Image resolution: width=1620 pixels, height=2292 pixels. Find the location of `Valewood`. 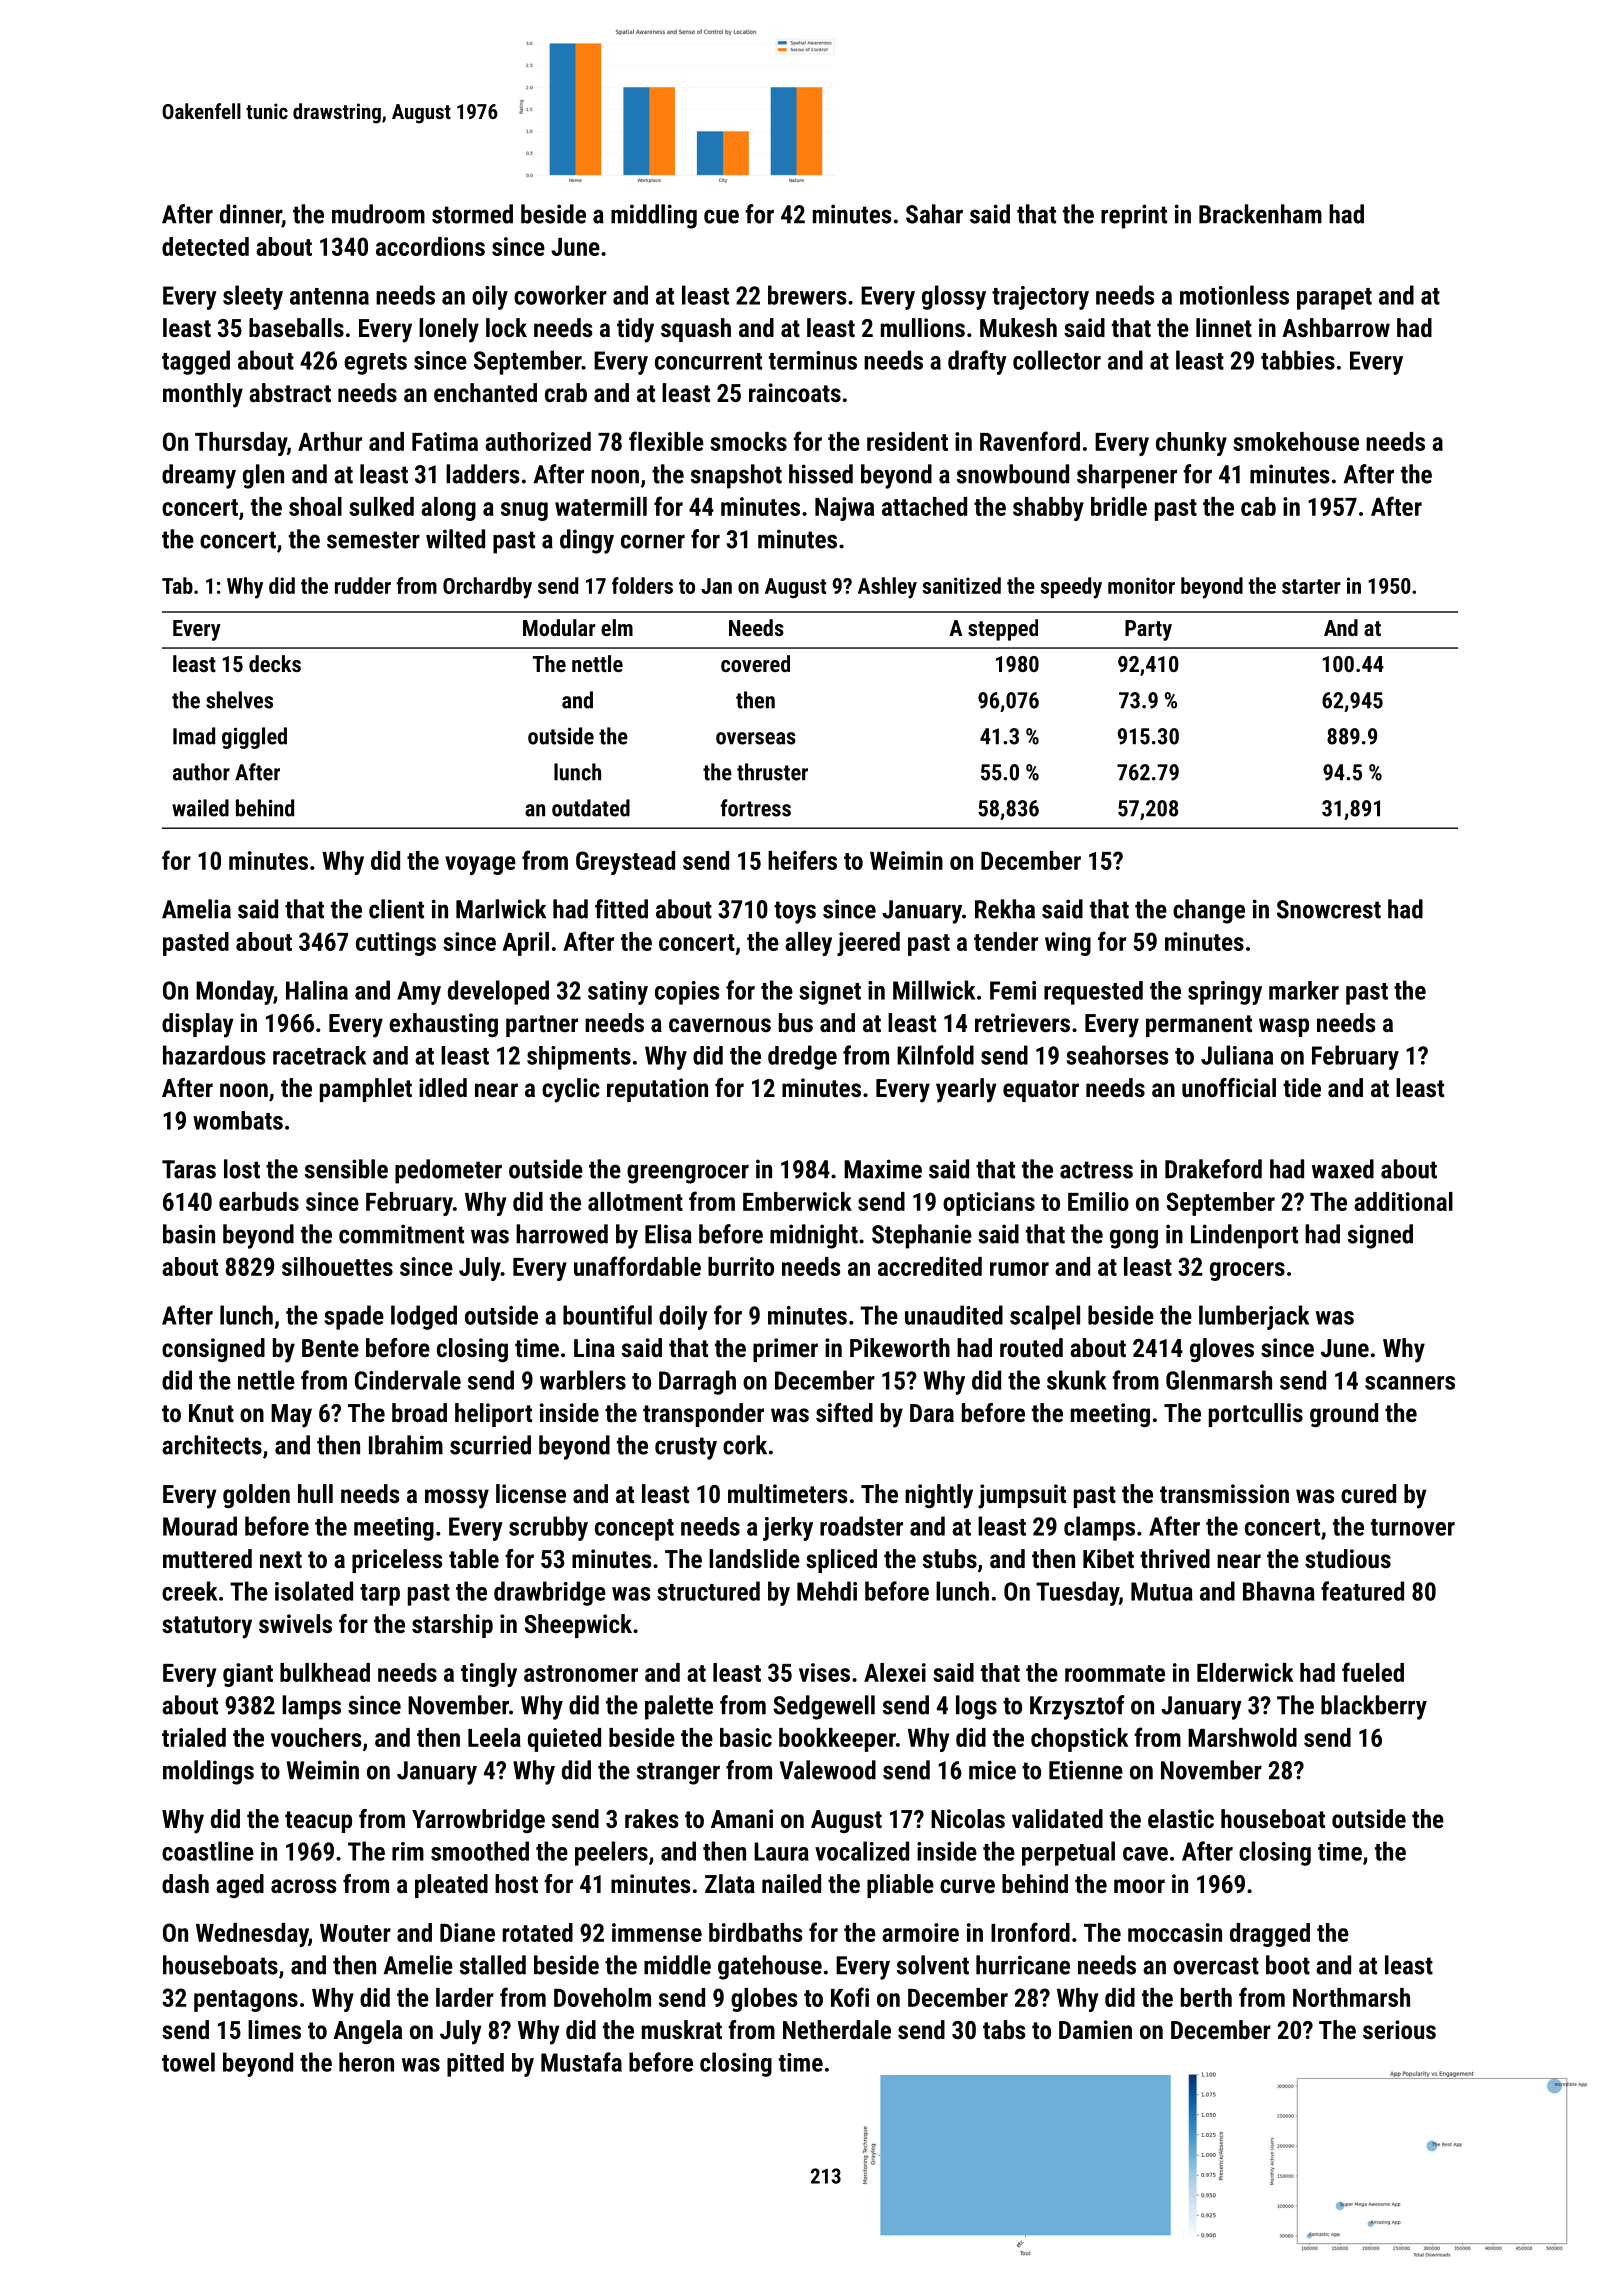

Valewood is located at coordinates (827, 1770).
